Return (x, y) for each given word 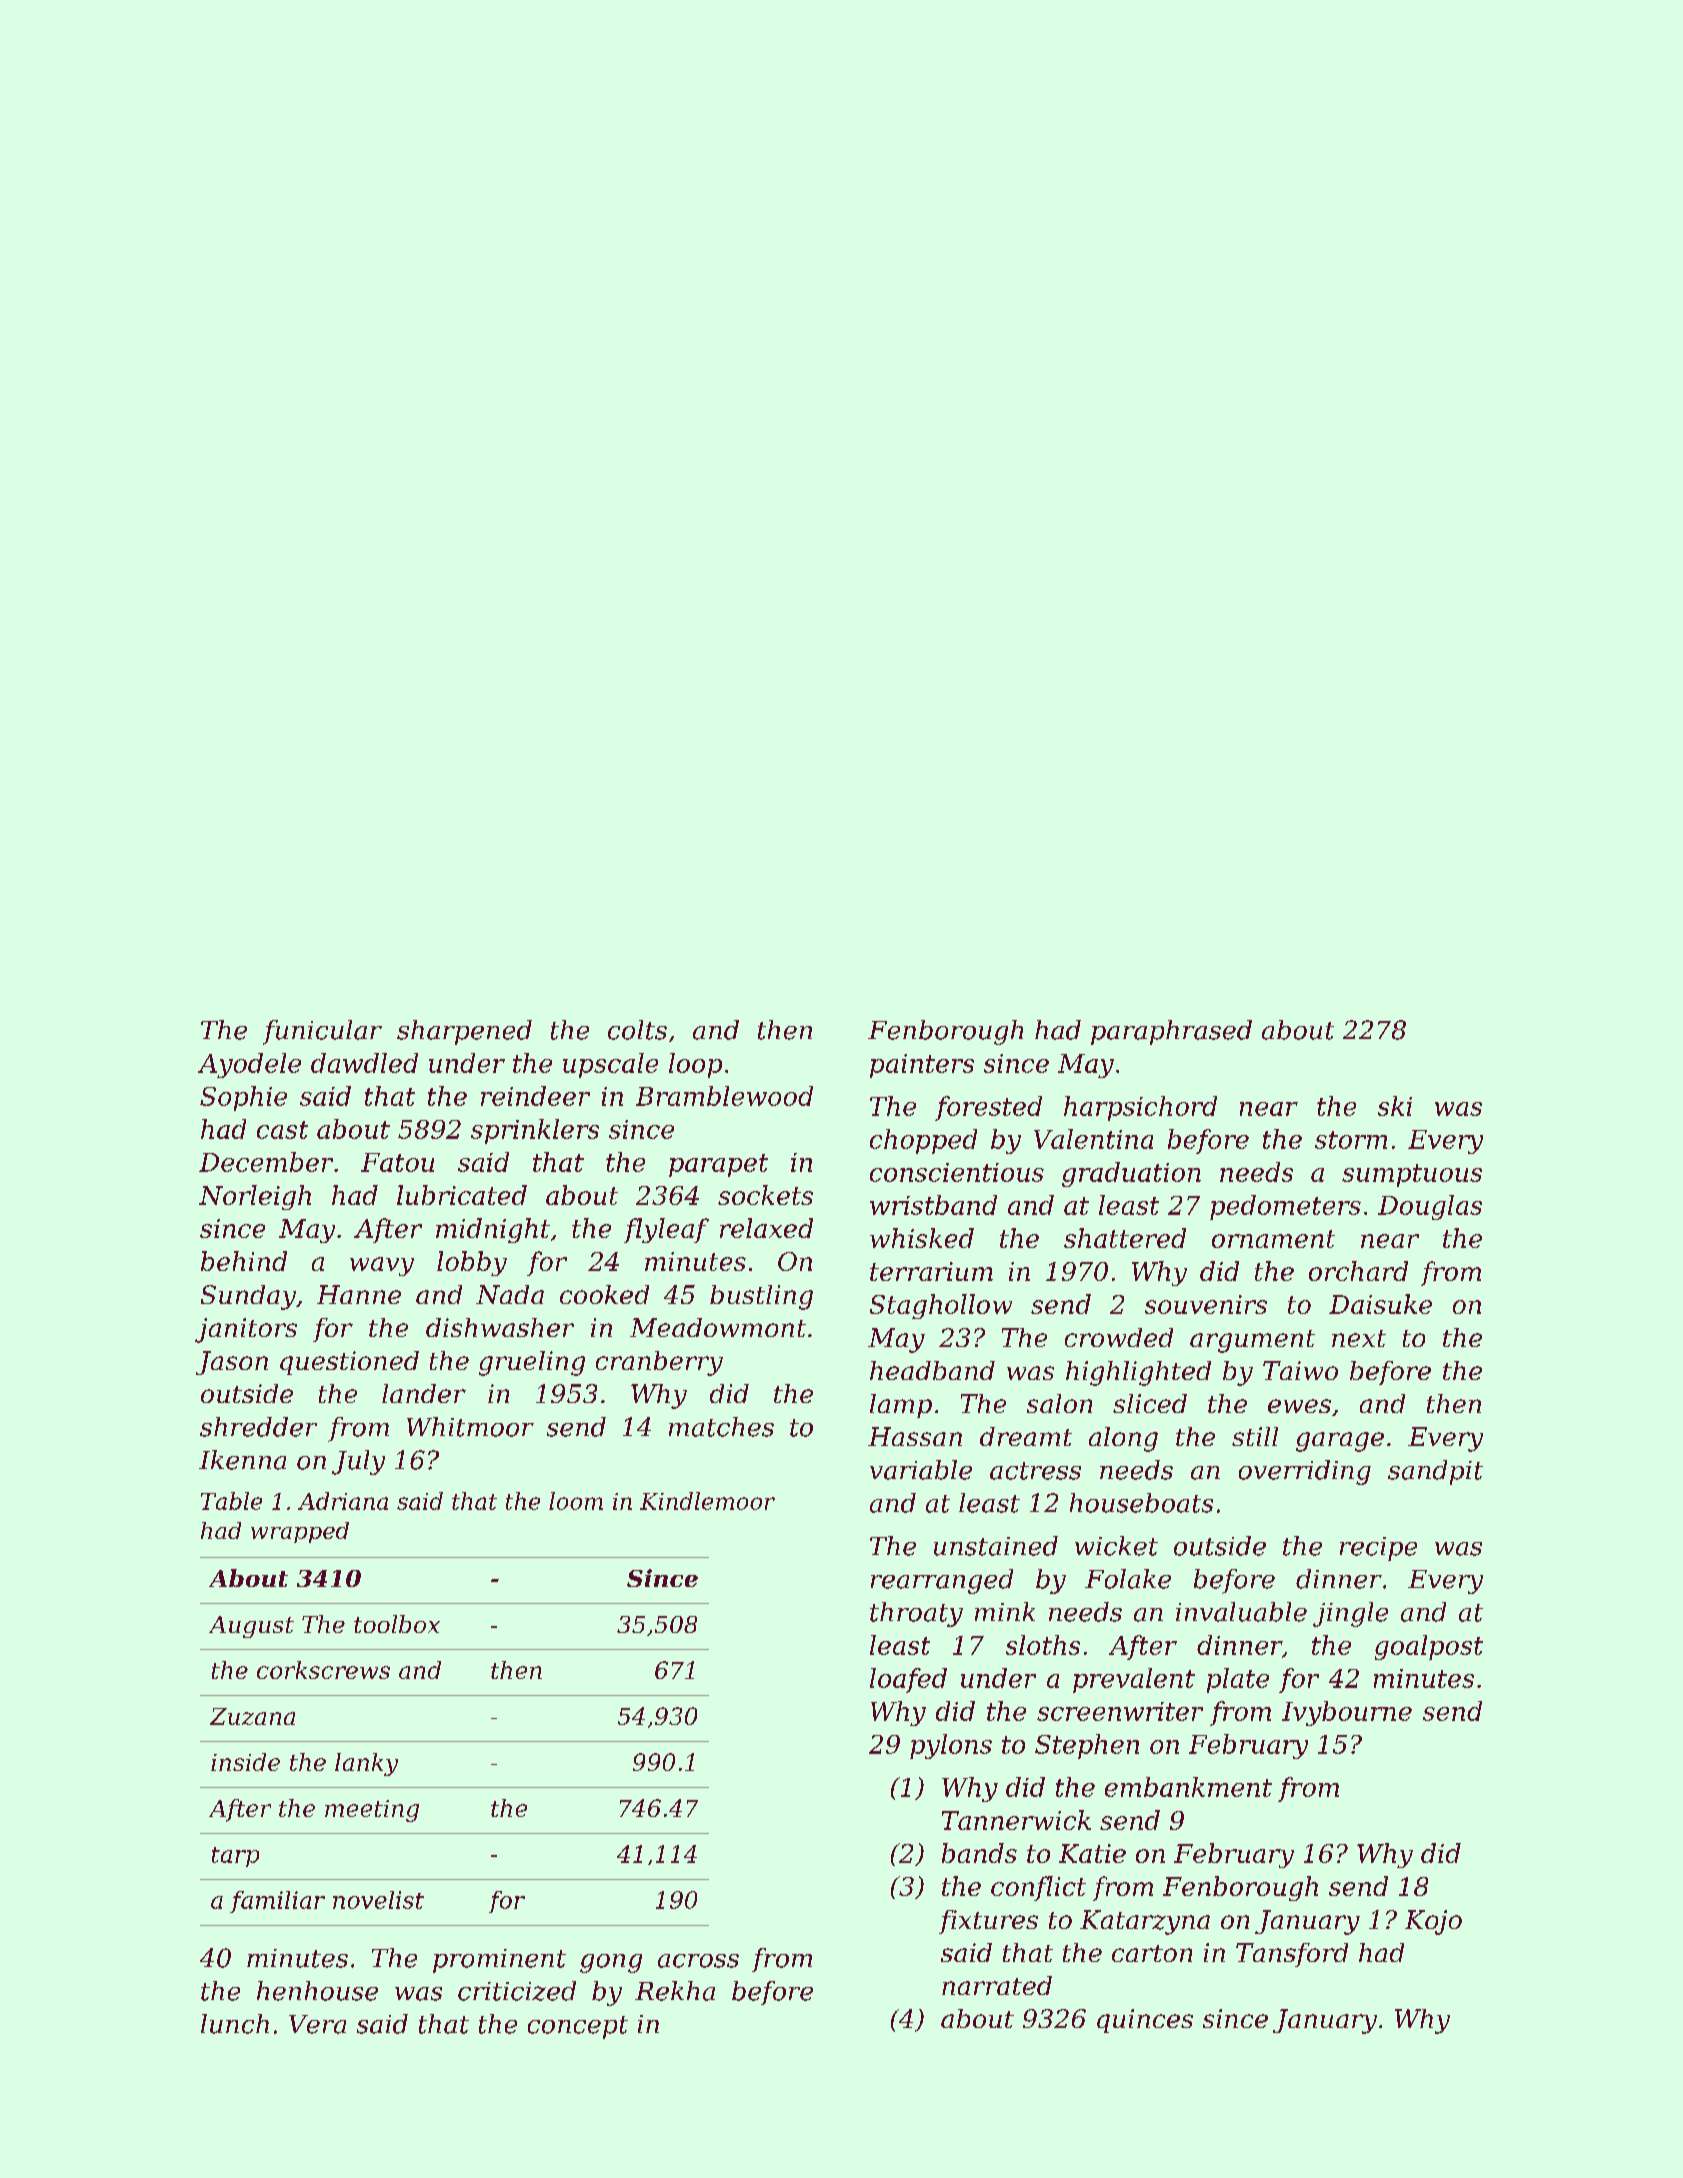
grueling (532, 1363)
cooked (604, 1294)
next (1359, 1338)
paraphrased (1171, 1032)
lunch (235, 2024)
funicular (322, 1032)
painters (922, 1066)
